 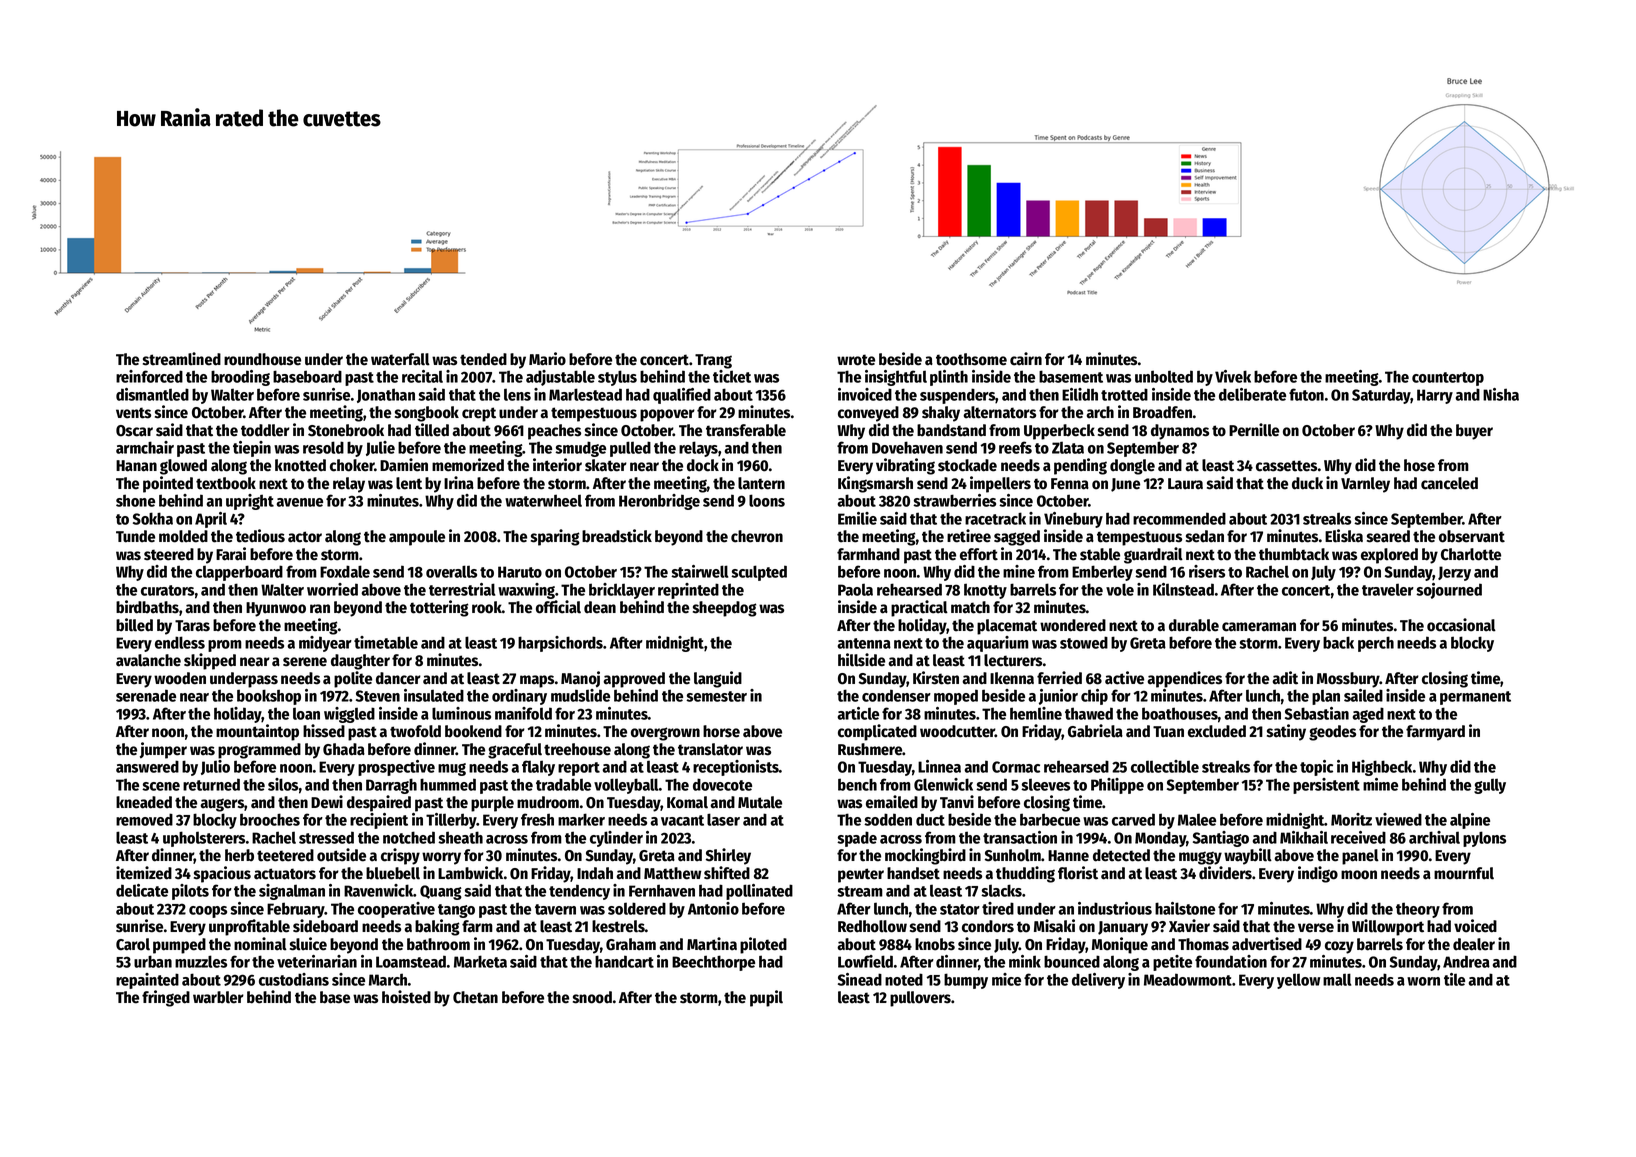 I want to click on reefs, so click(x=1015, y=447).
